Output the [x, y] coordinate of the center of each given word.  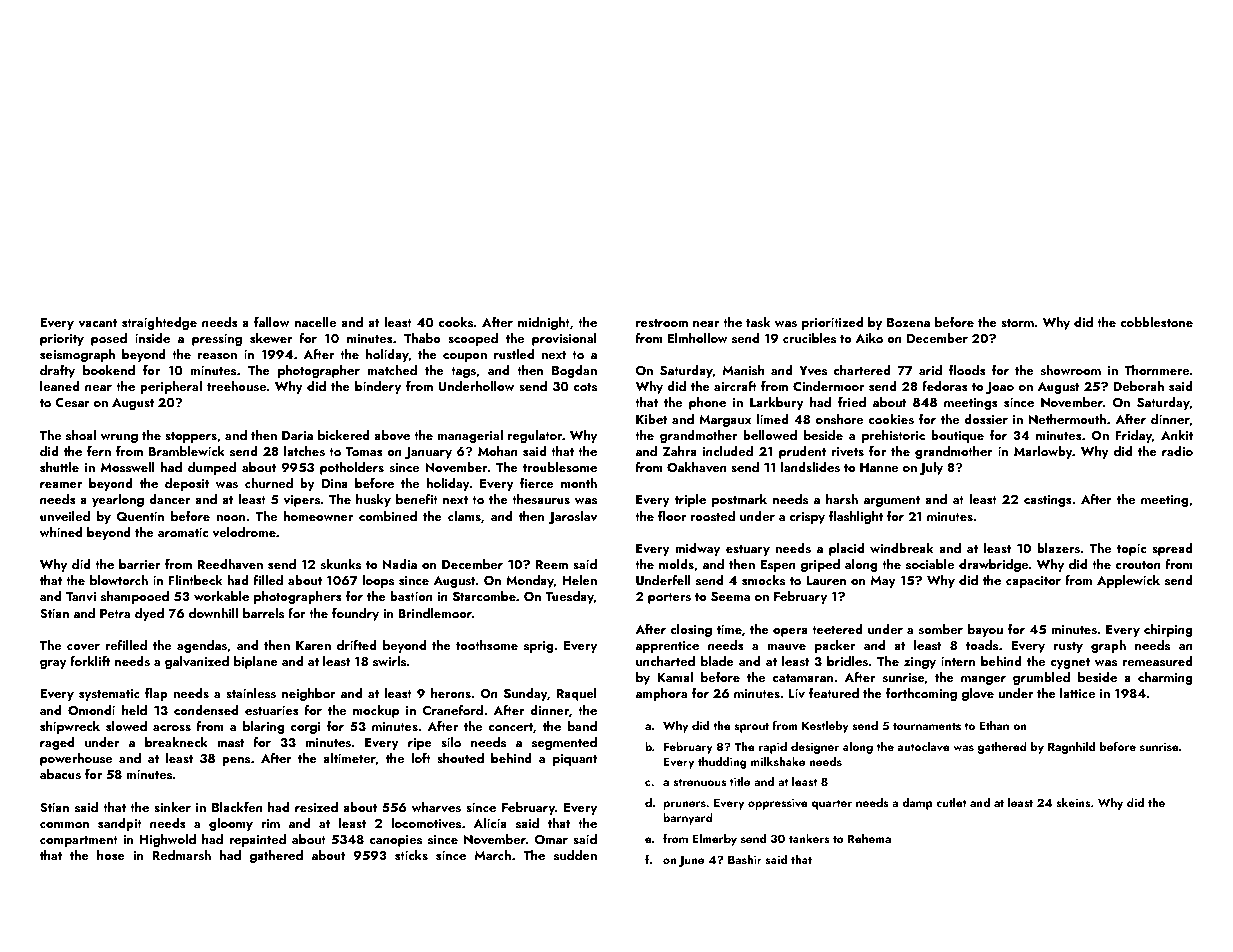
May [883, 582]
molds [676, 564]
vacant [97, 323]
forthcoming [921, 694]
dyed [149, 614]
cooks [456, 322]
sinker [172, 807]
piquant [575, 760]
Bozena [908, 322]
